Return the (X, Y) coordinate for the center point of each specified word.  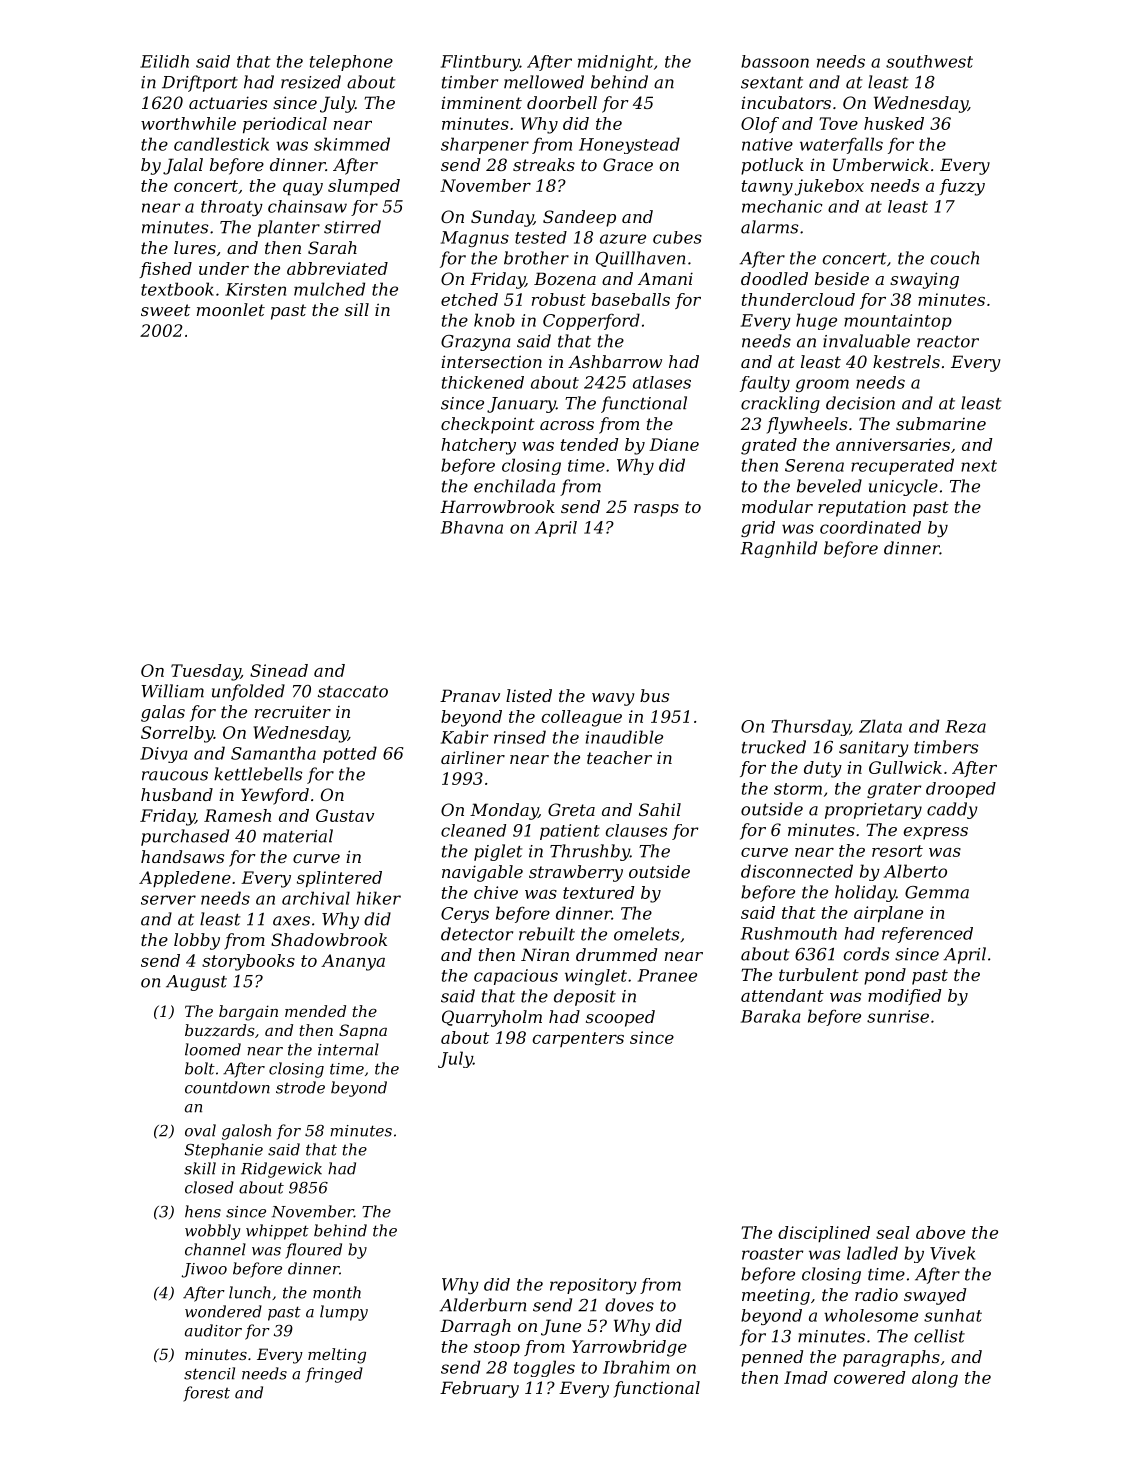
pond (885, 976)
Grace (628, 164)
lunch (250, 1292)
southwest (929, 61)
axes (291, 921)
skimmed (352, 144)
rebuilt (547, 934)
